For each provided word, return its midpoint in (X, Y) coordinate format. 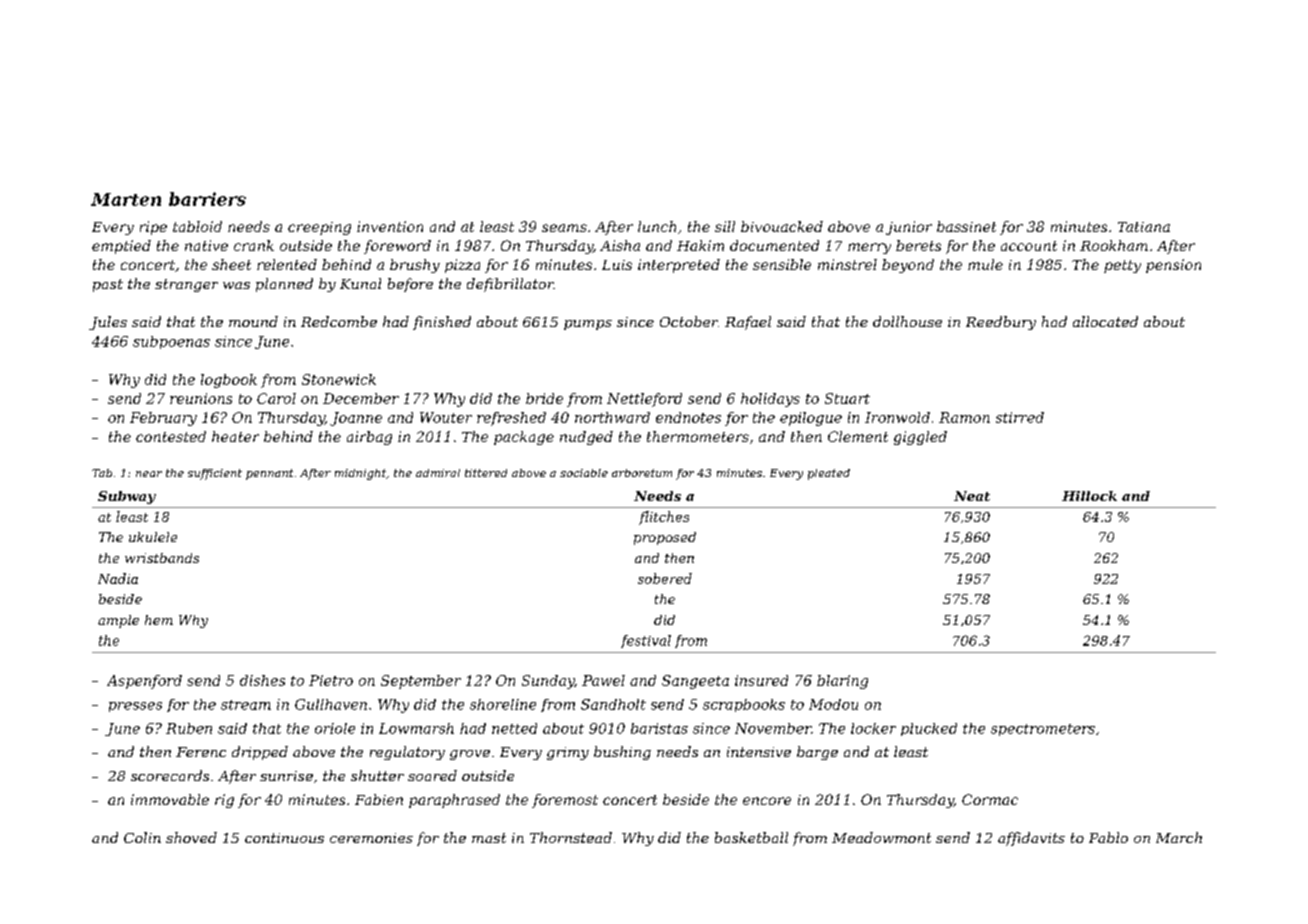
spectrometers (1043, 730)
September (421, 682)
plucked (929, 729)
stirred (1020, 417)
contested (171, 436)
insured (761, 680)
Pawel (603, 680)
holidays (770, 400)
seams (564, 228)
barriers (207, 199)
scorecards (170, 775)
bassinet (966, 226)
